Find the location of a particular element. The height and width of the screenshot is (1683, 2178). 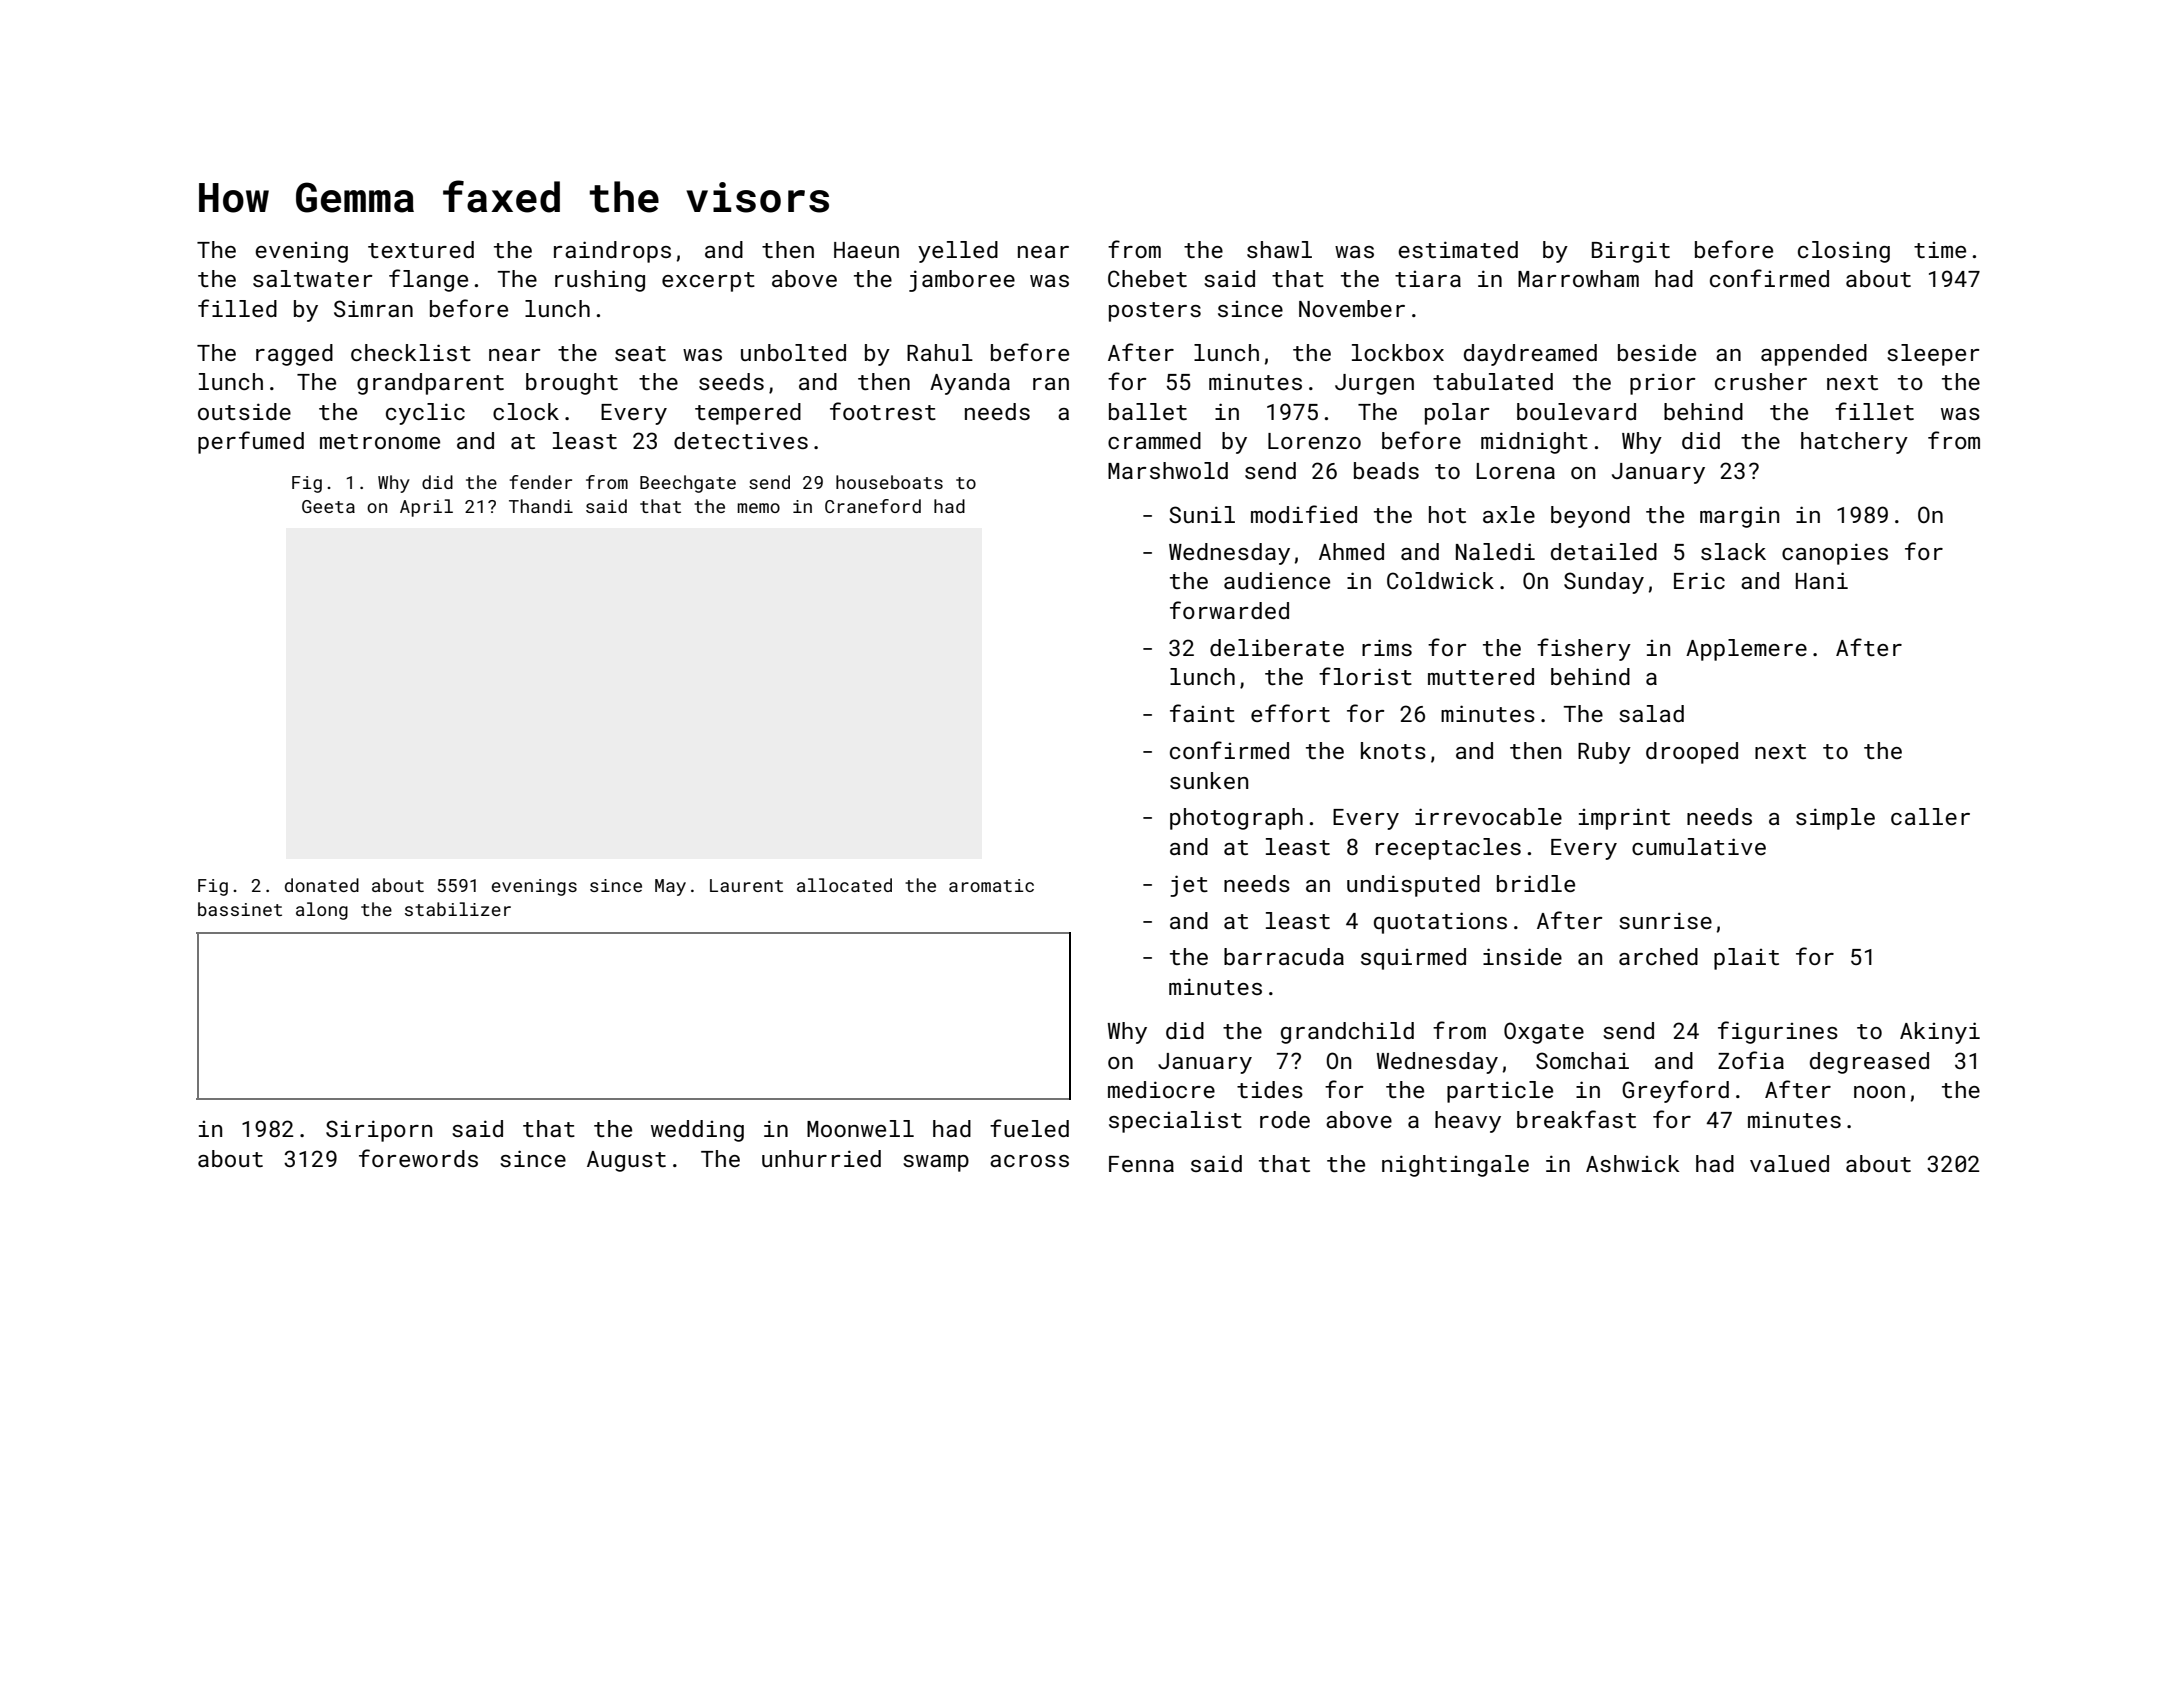

deliberate is located at coordinates (1277, 647).
